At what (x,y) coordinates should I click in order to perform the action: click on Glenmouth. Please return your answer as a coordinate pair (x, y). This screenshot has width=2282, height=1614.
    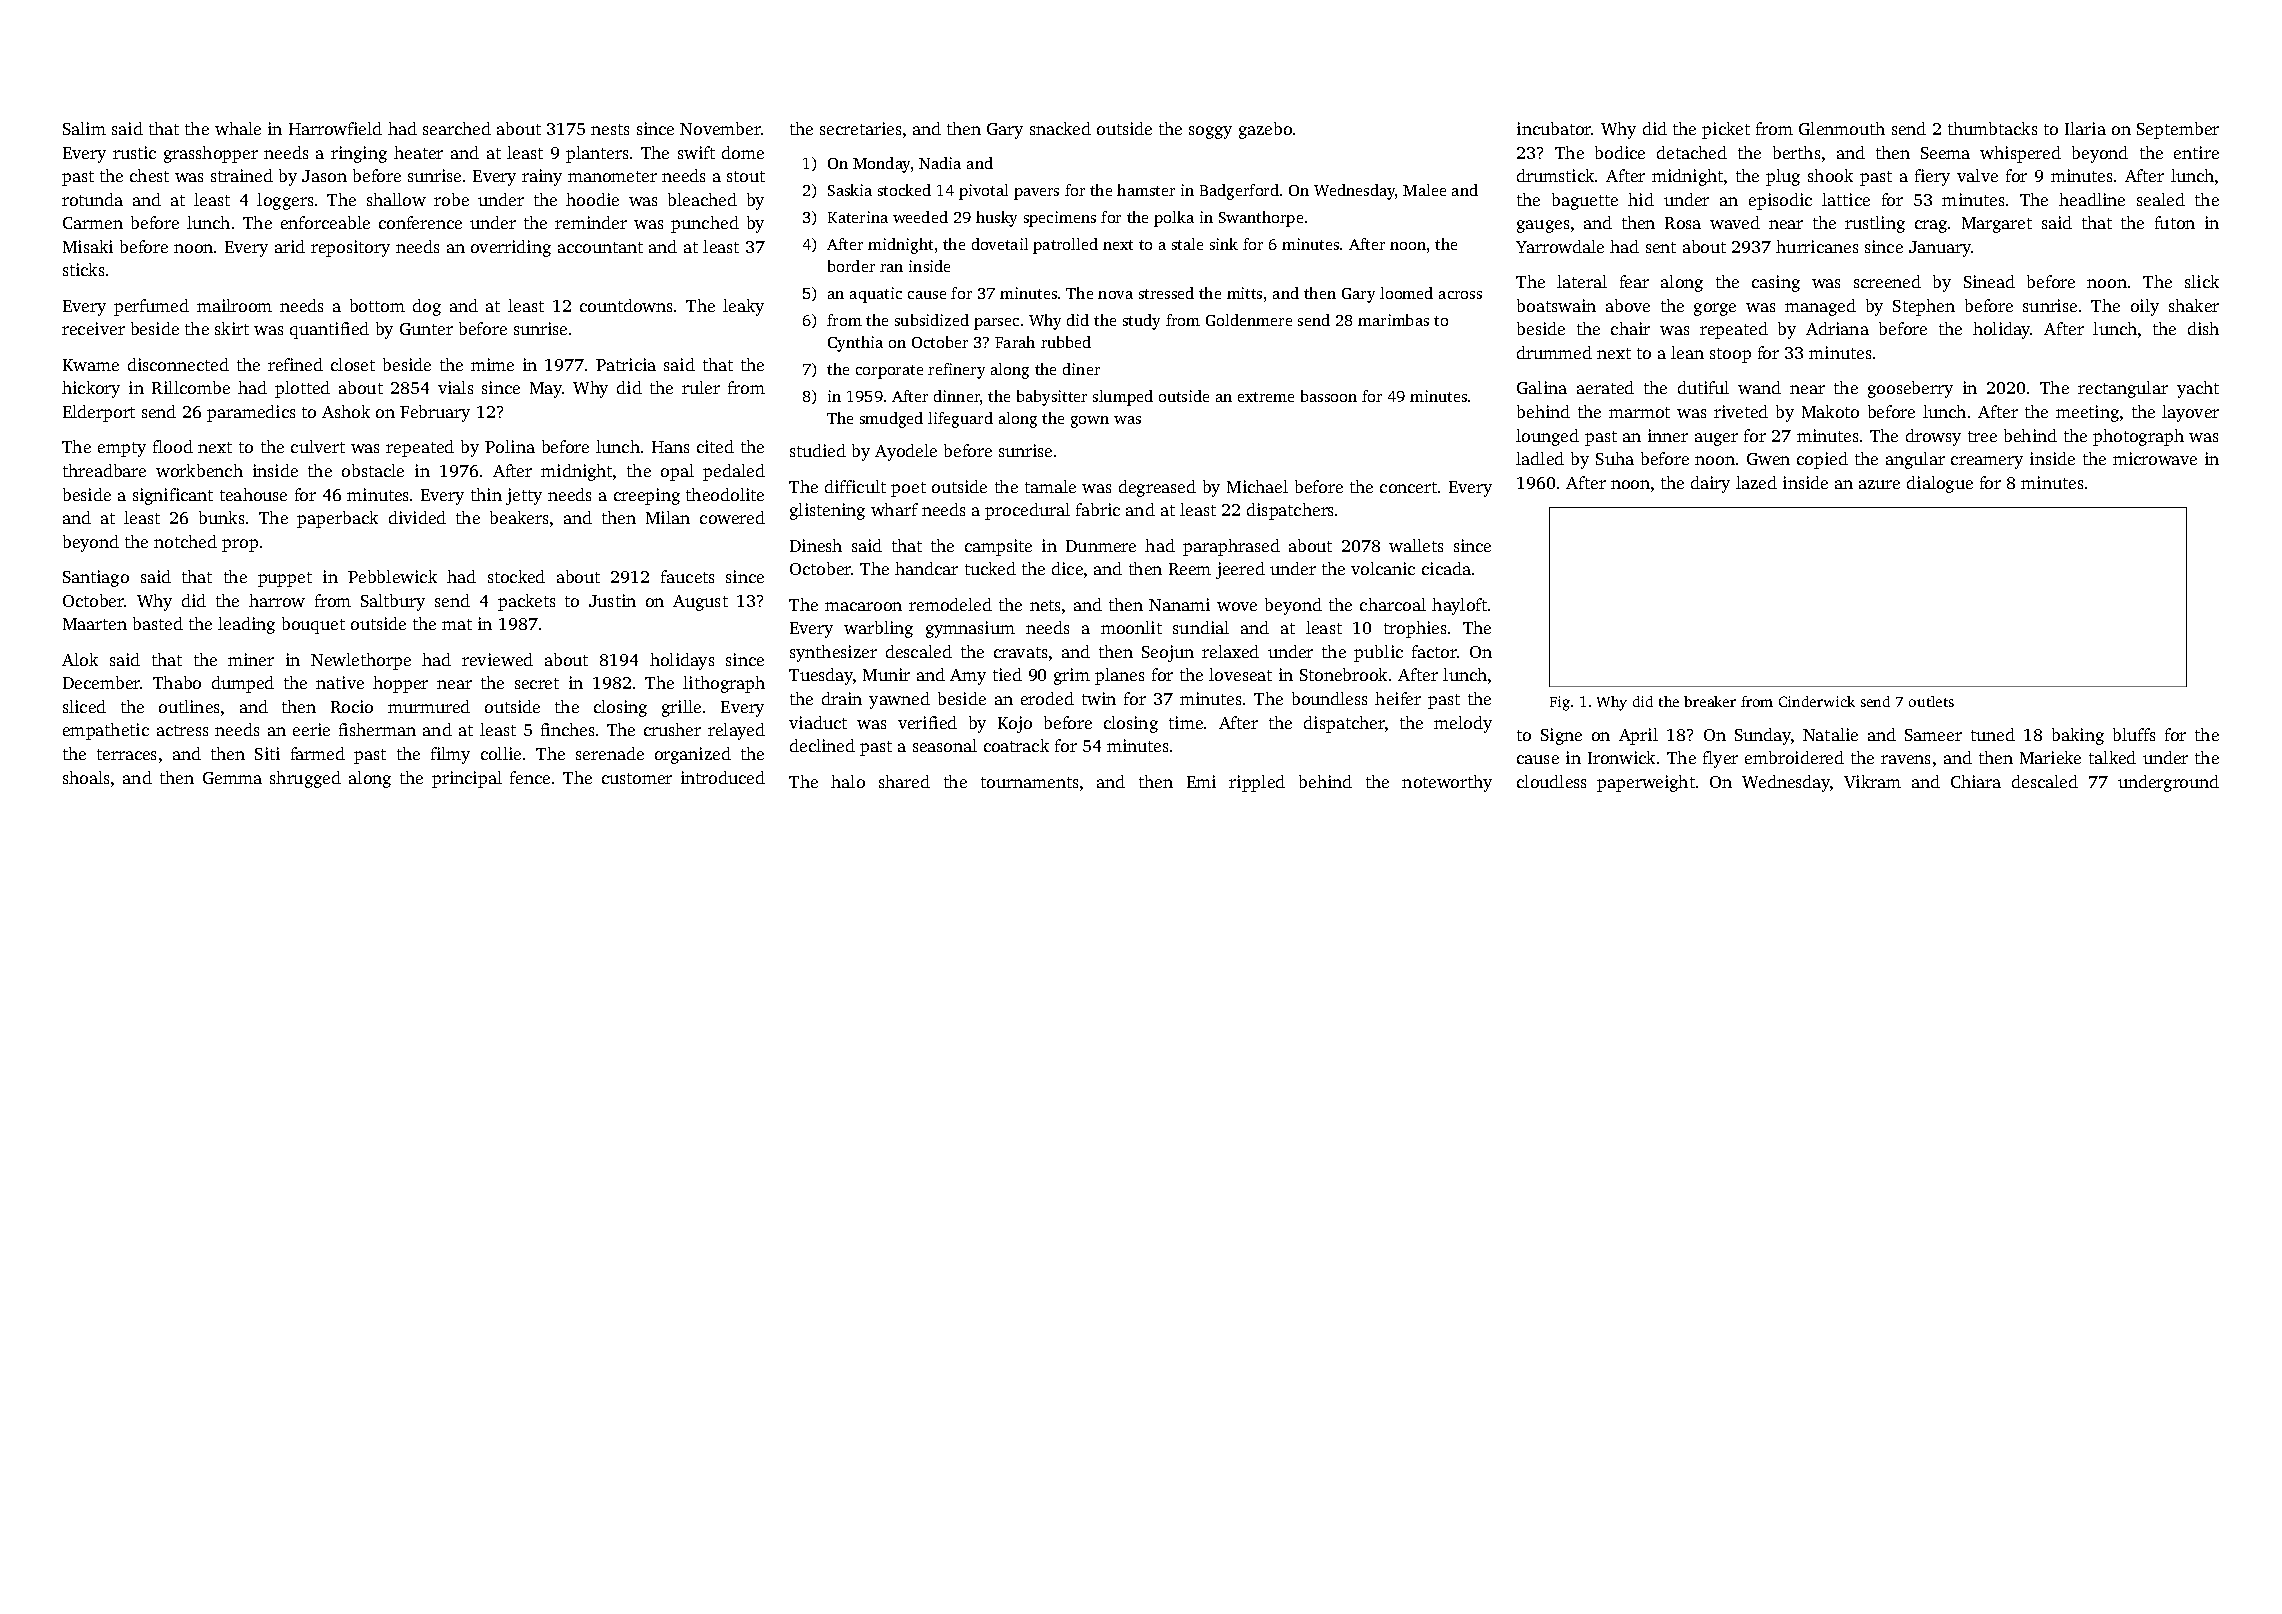
    Looking at the image, I should click on (1842, 128).
